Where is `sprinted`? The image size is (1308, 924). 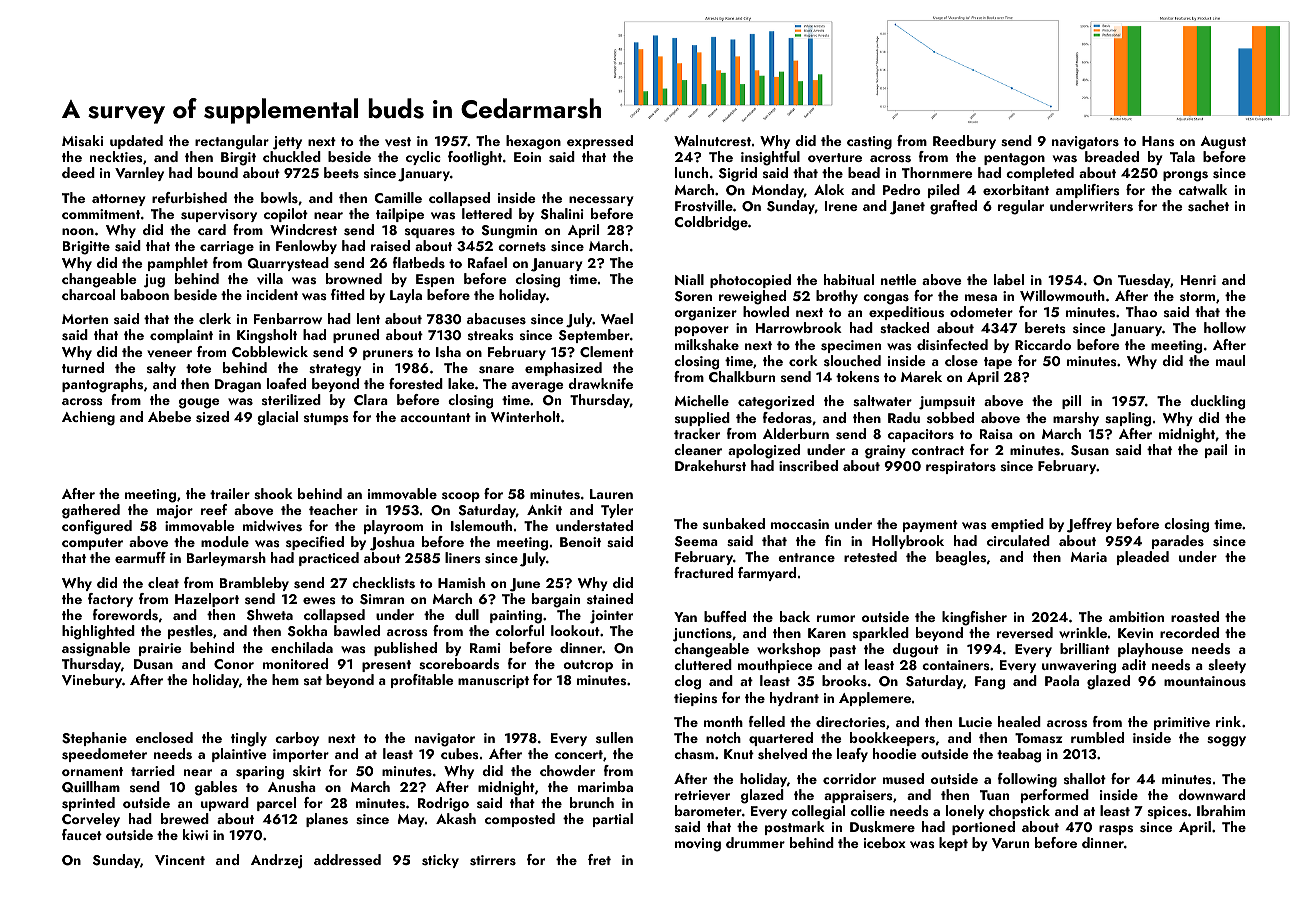
sprinted is located at coordinates (88, 804).
